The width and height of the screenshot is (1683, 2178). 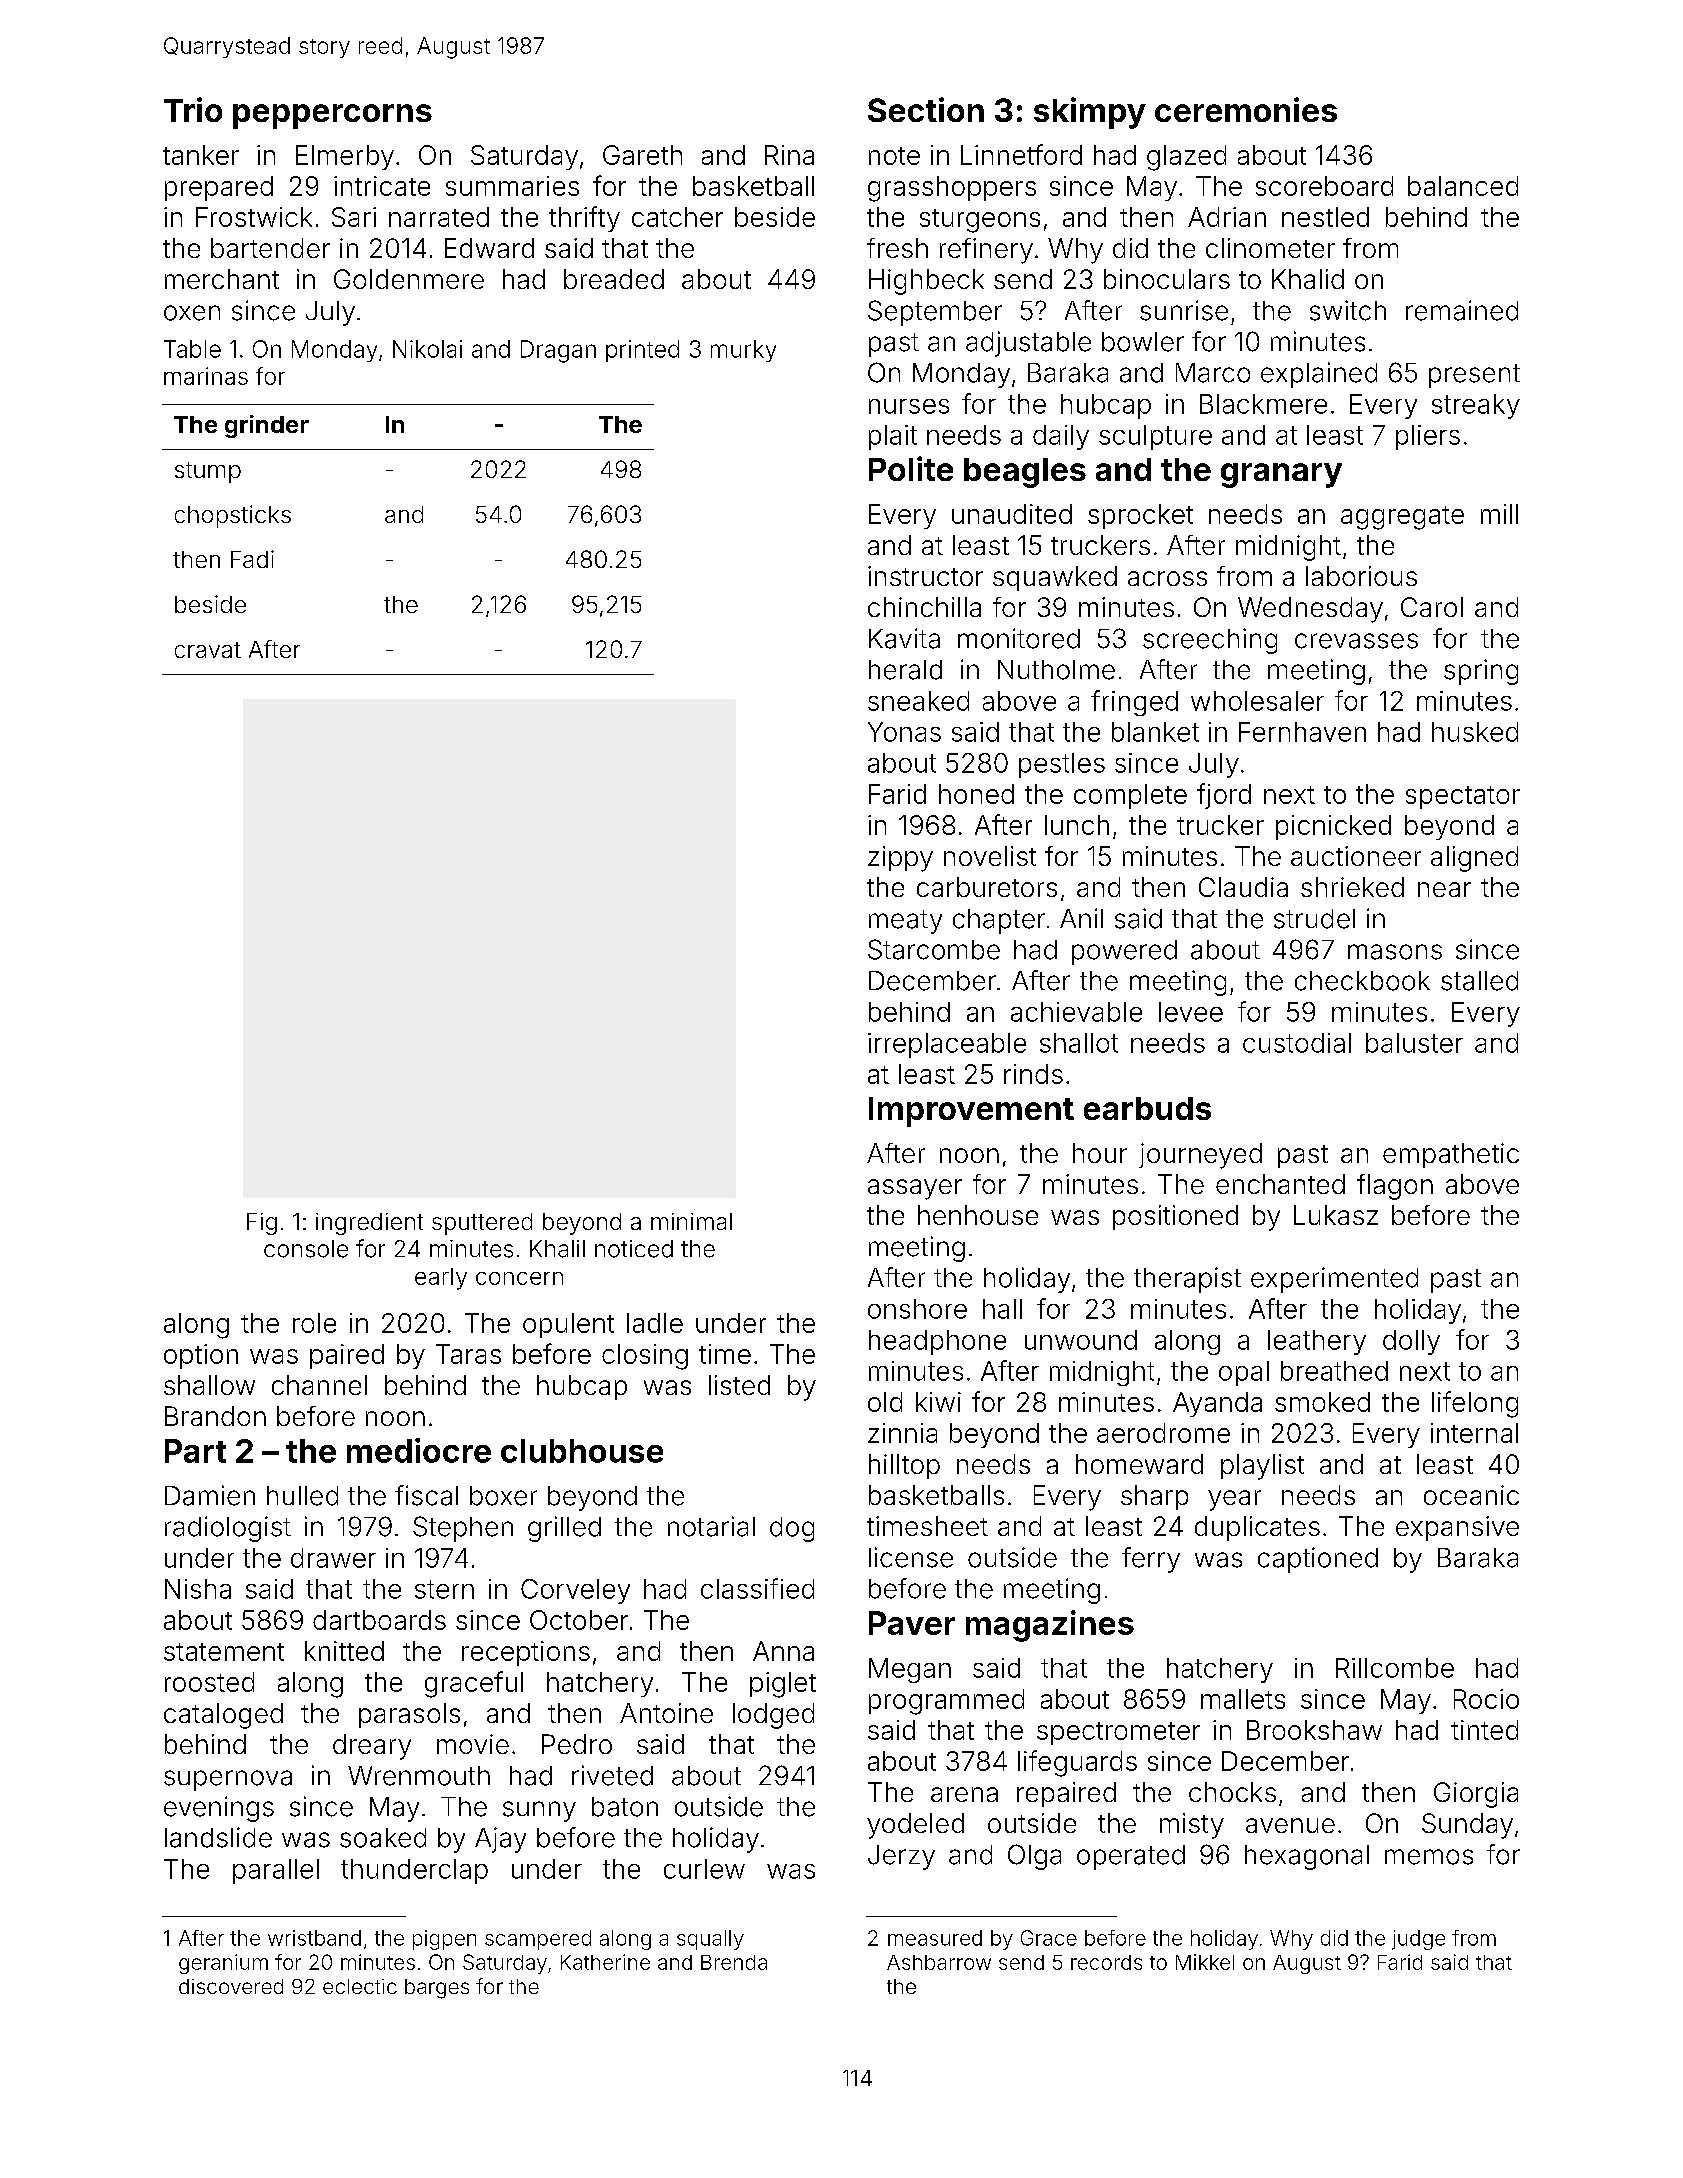 What do you see at coordinates (218, 1837) in the screenshot?
I see `landslide` at bounding box center [218, 1837].
